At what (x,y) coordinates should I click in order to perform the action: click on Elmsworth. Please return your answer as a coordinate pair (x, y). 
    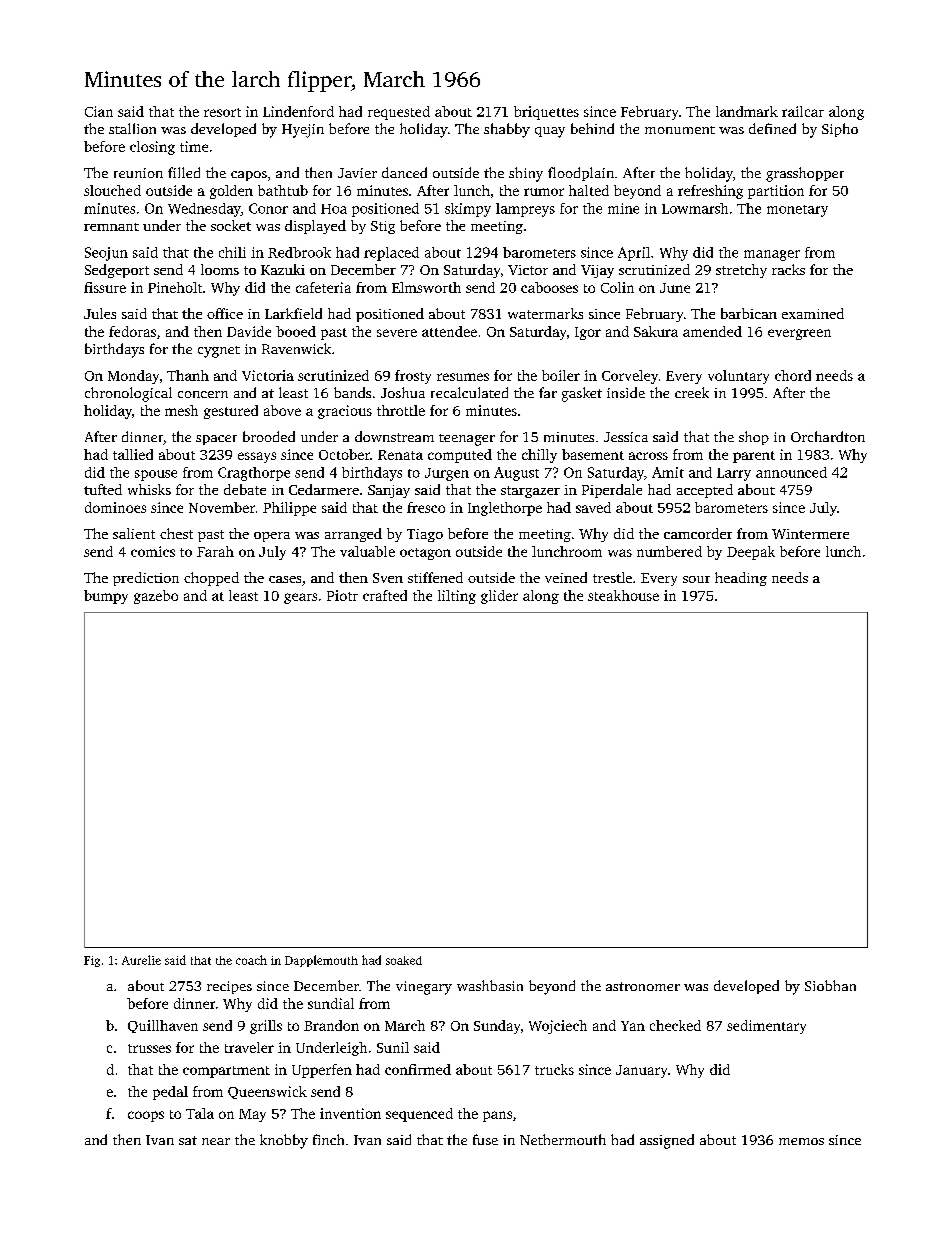
    Looking at the image, I should click on (426, 287).
